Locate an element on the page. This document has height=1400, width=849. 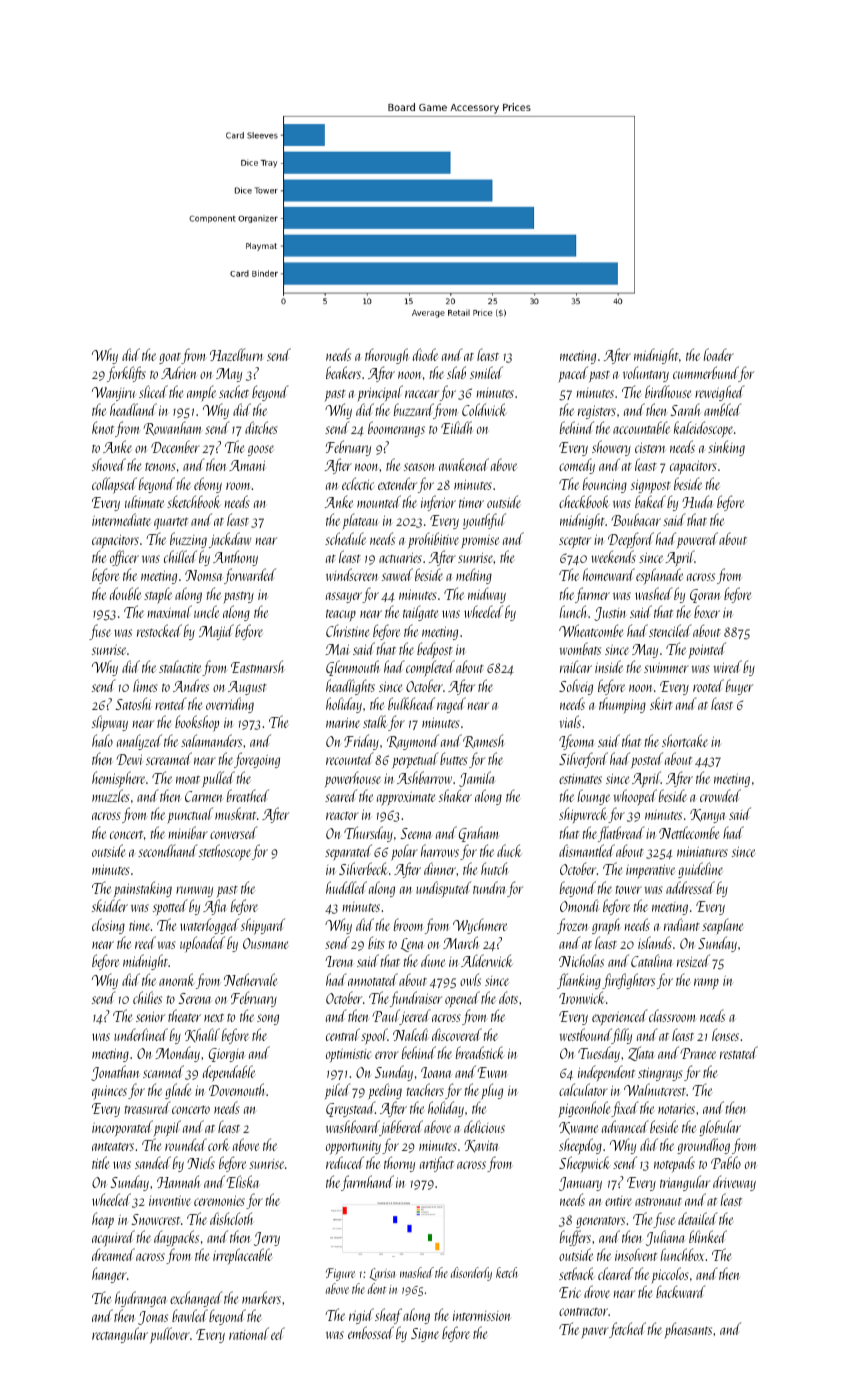
paver is located at coordinates (595, 1333).
